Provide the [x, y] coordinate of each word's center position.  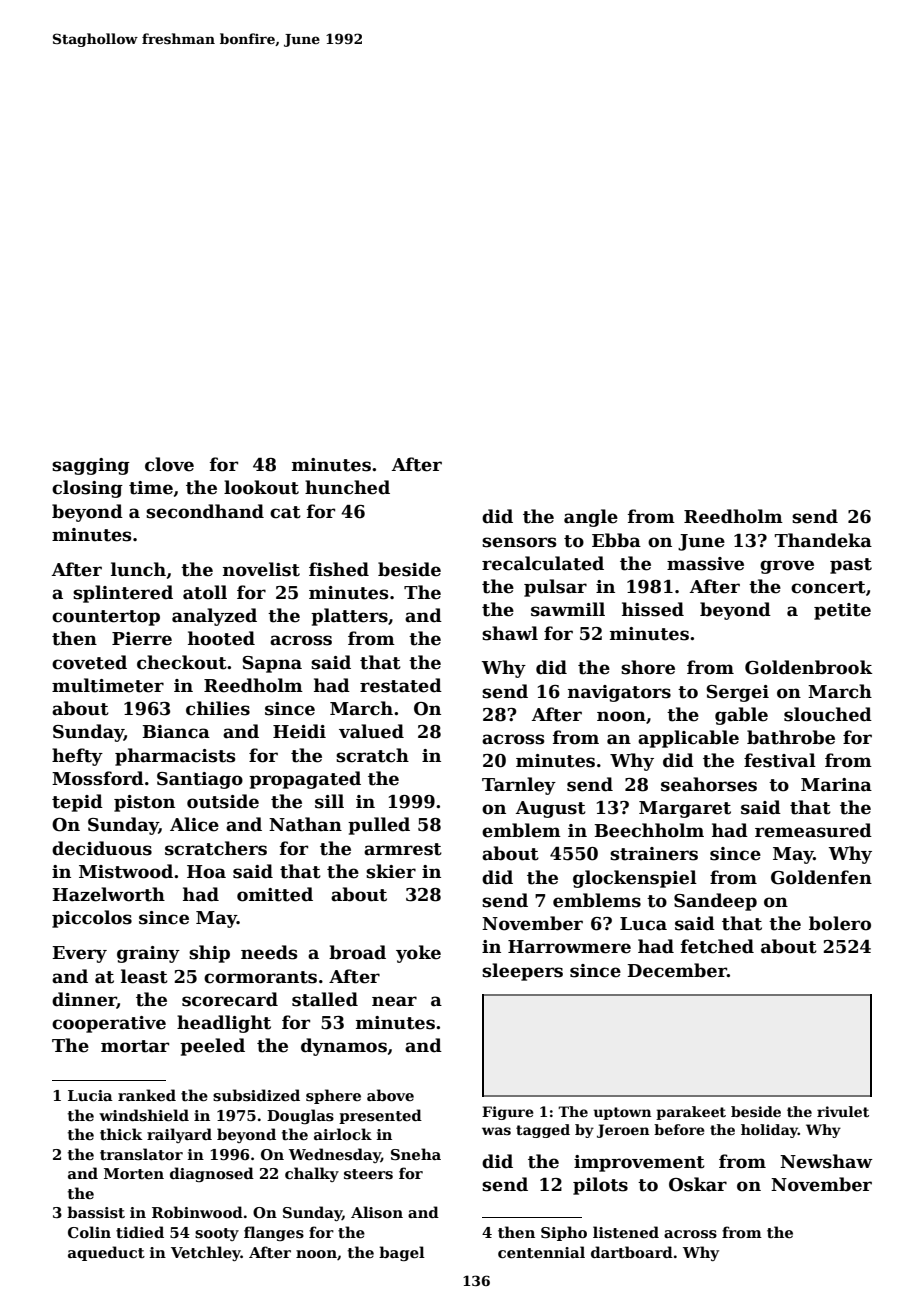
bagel [402, 1253]
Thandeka [823, 540]
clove [169, 464]
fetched [717, 946]
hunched [347, 487]
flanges [274, 1233]
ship [209, 954]
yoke [418, 954]
